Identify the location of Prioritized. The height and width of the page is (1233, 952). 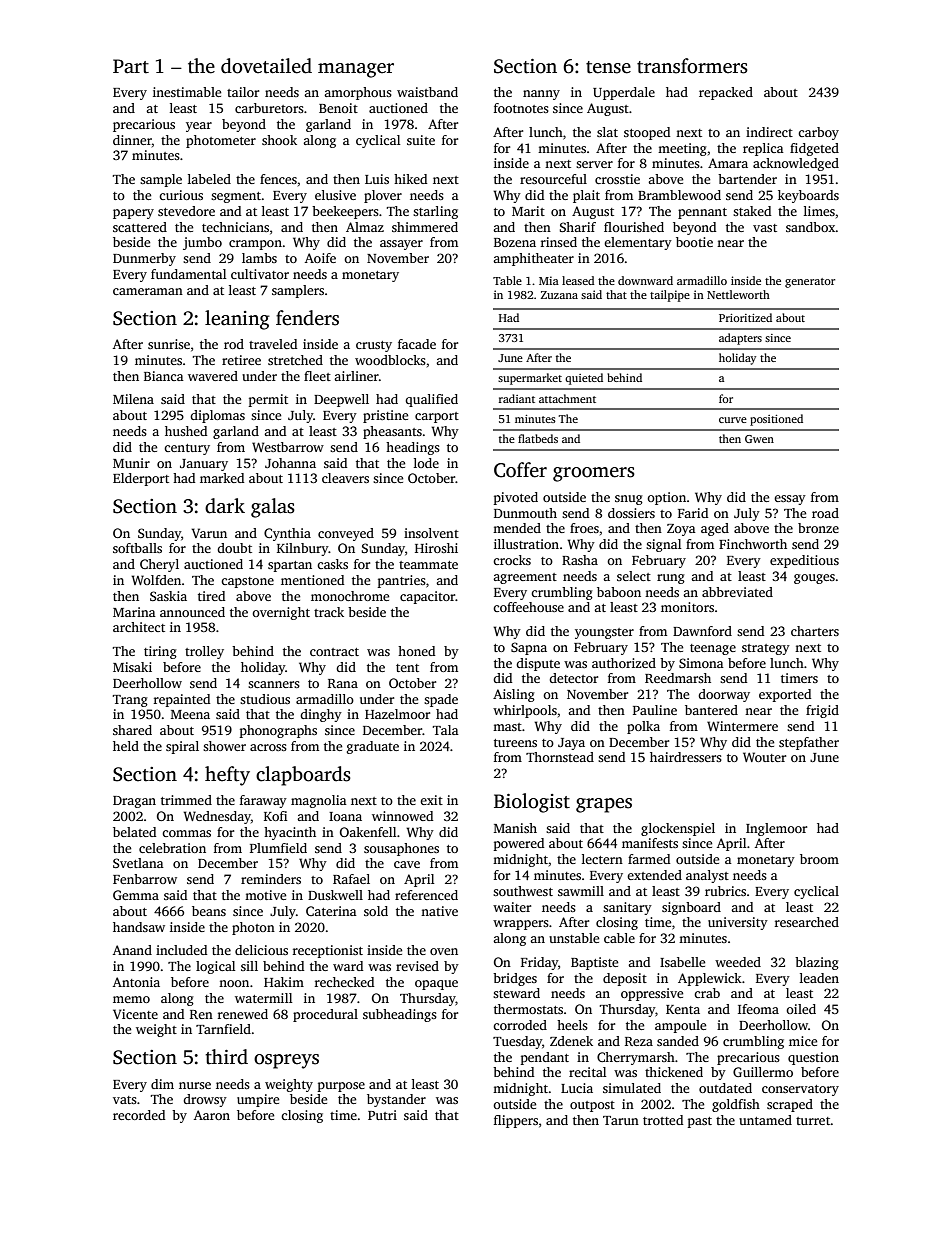
(745, 317).
